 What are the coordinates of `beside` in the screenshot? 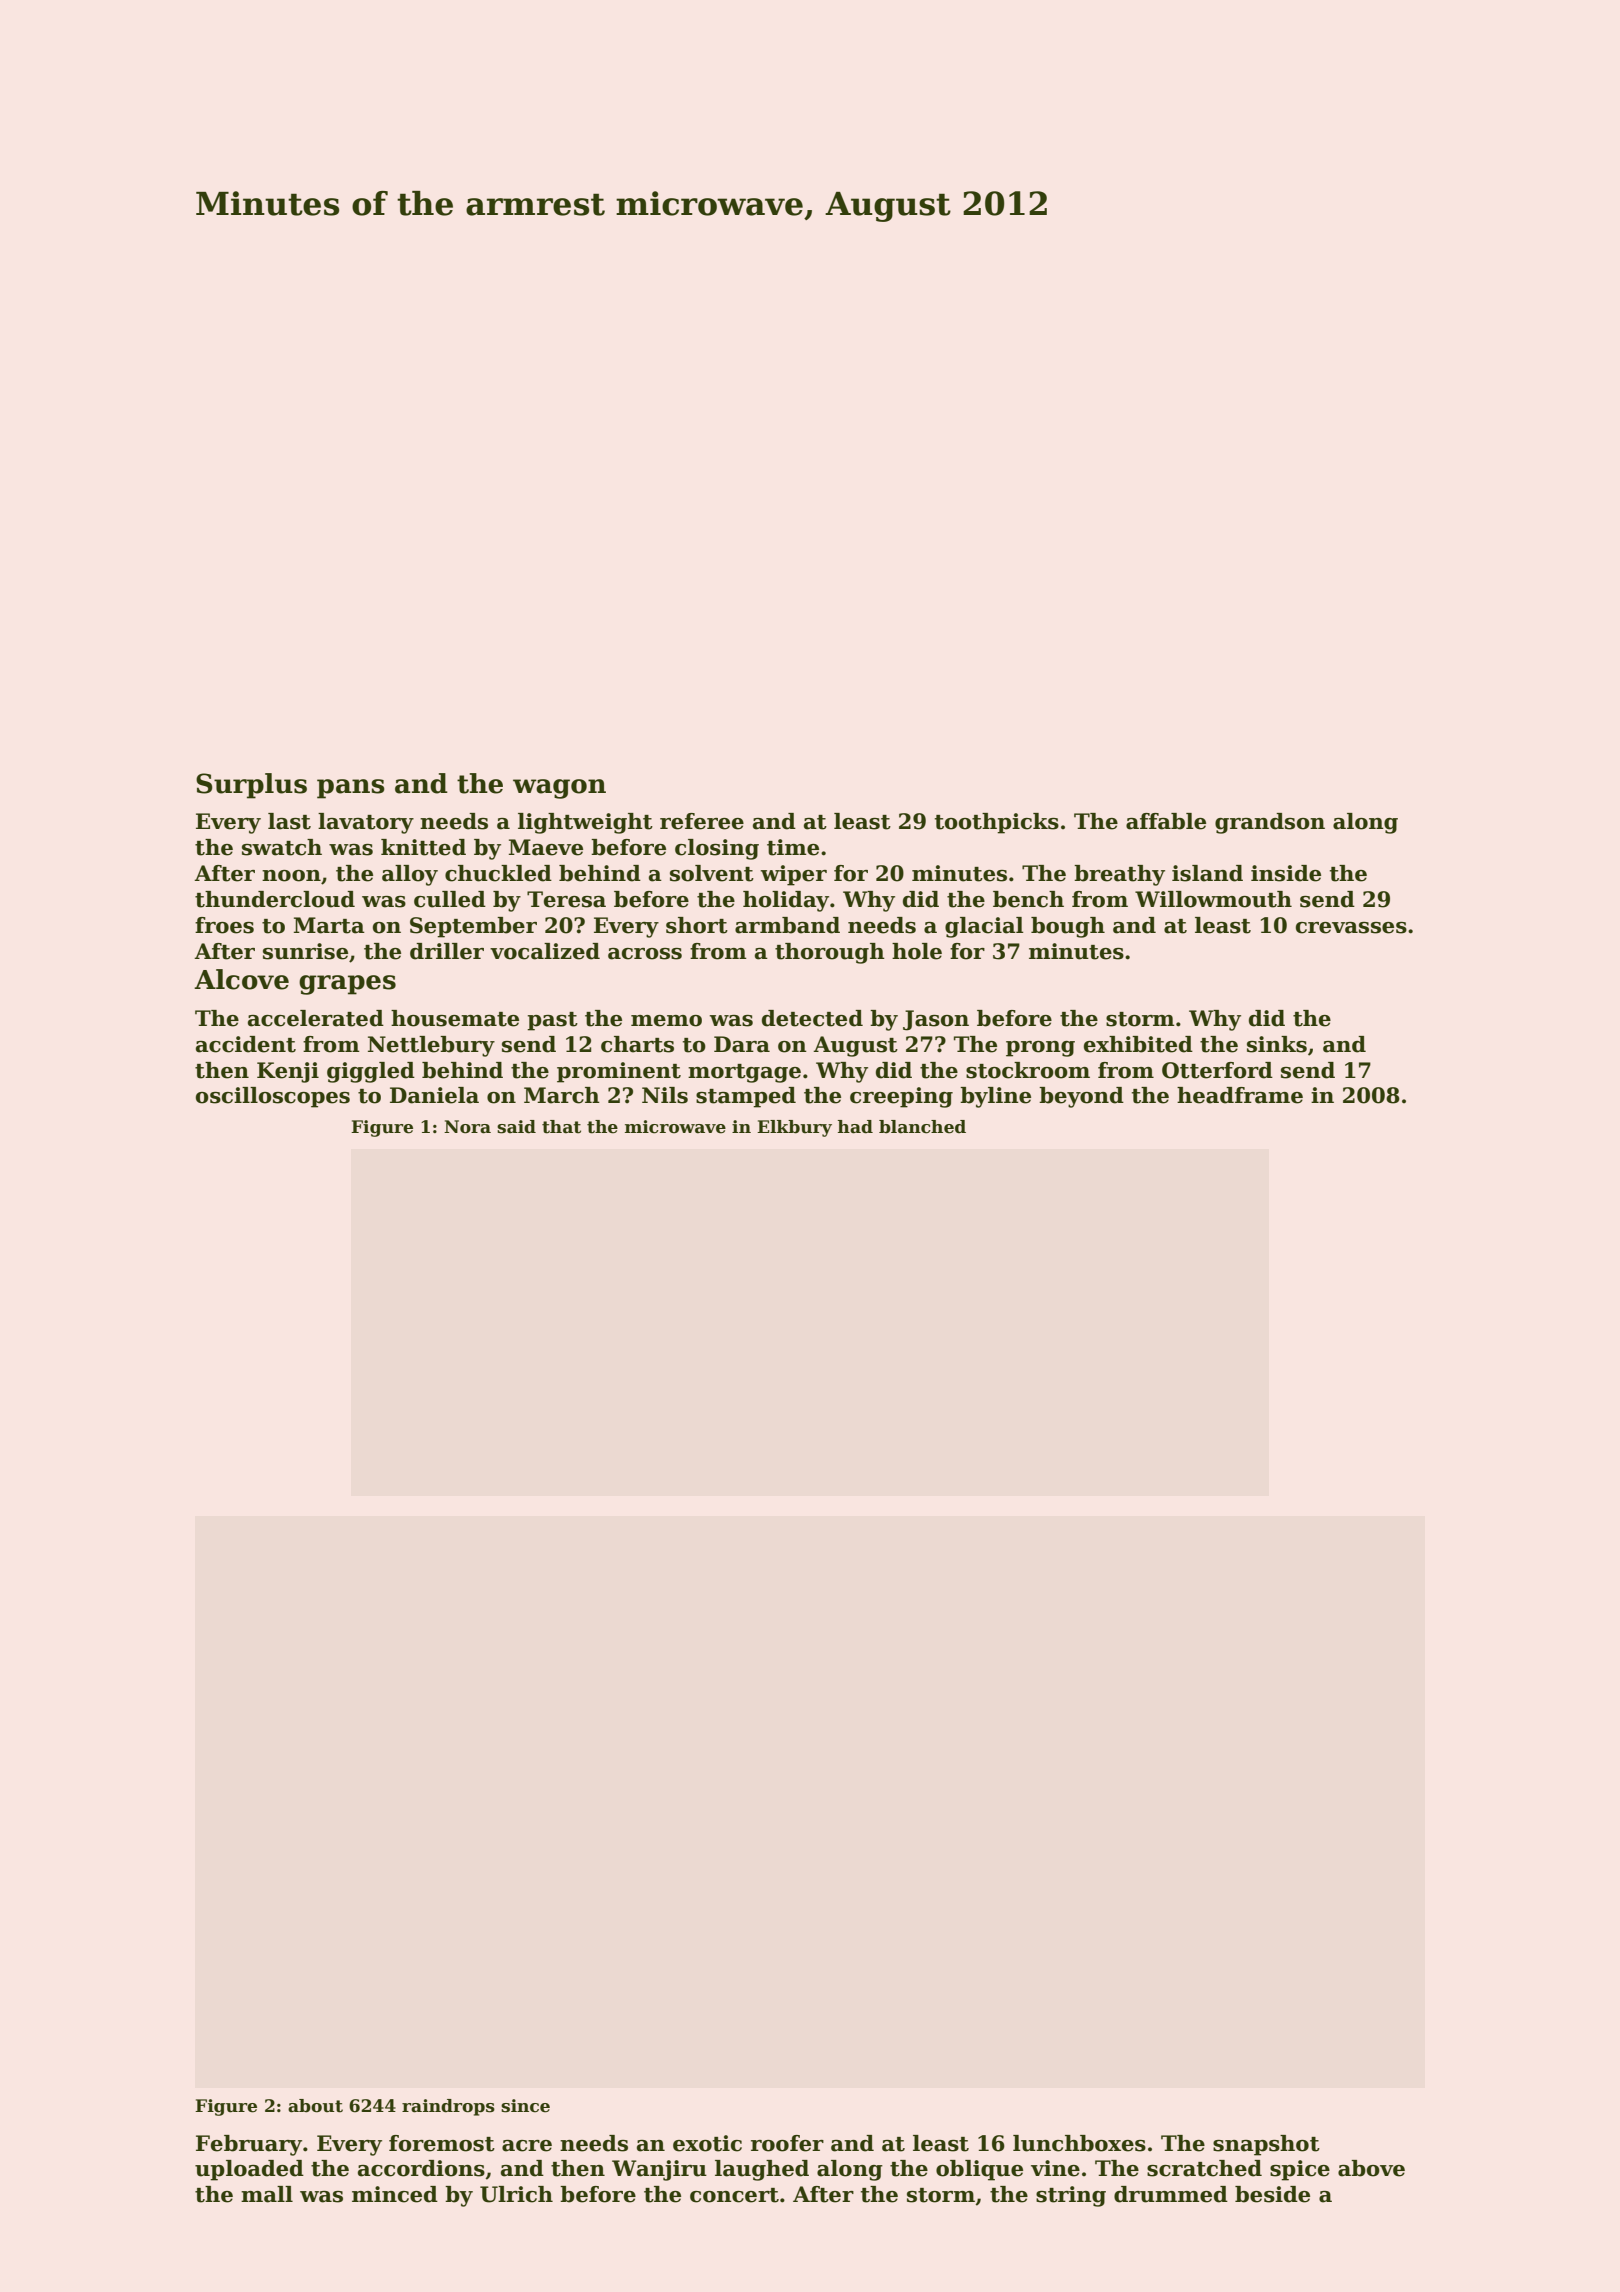 It's located at (1272, 2194).
